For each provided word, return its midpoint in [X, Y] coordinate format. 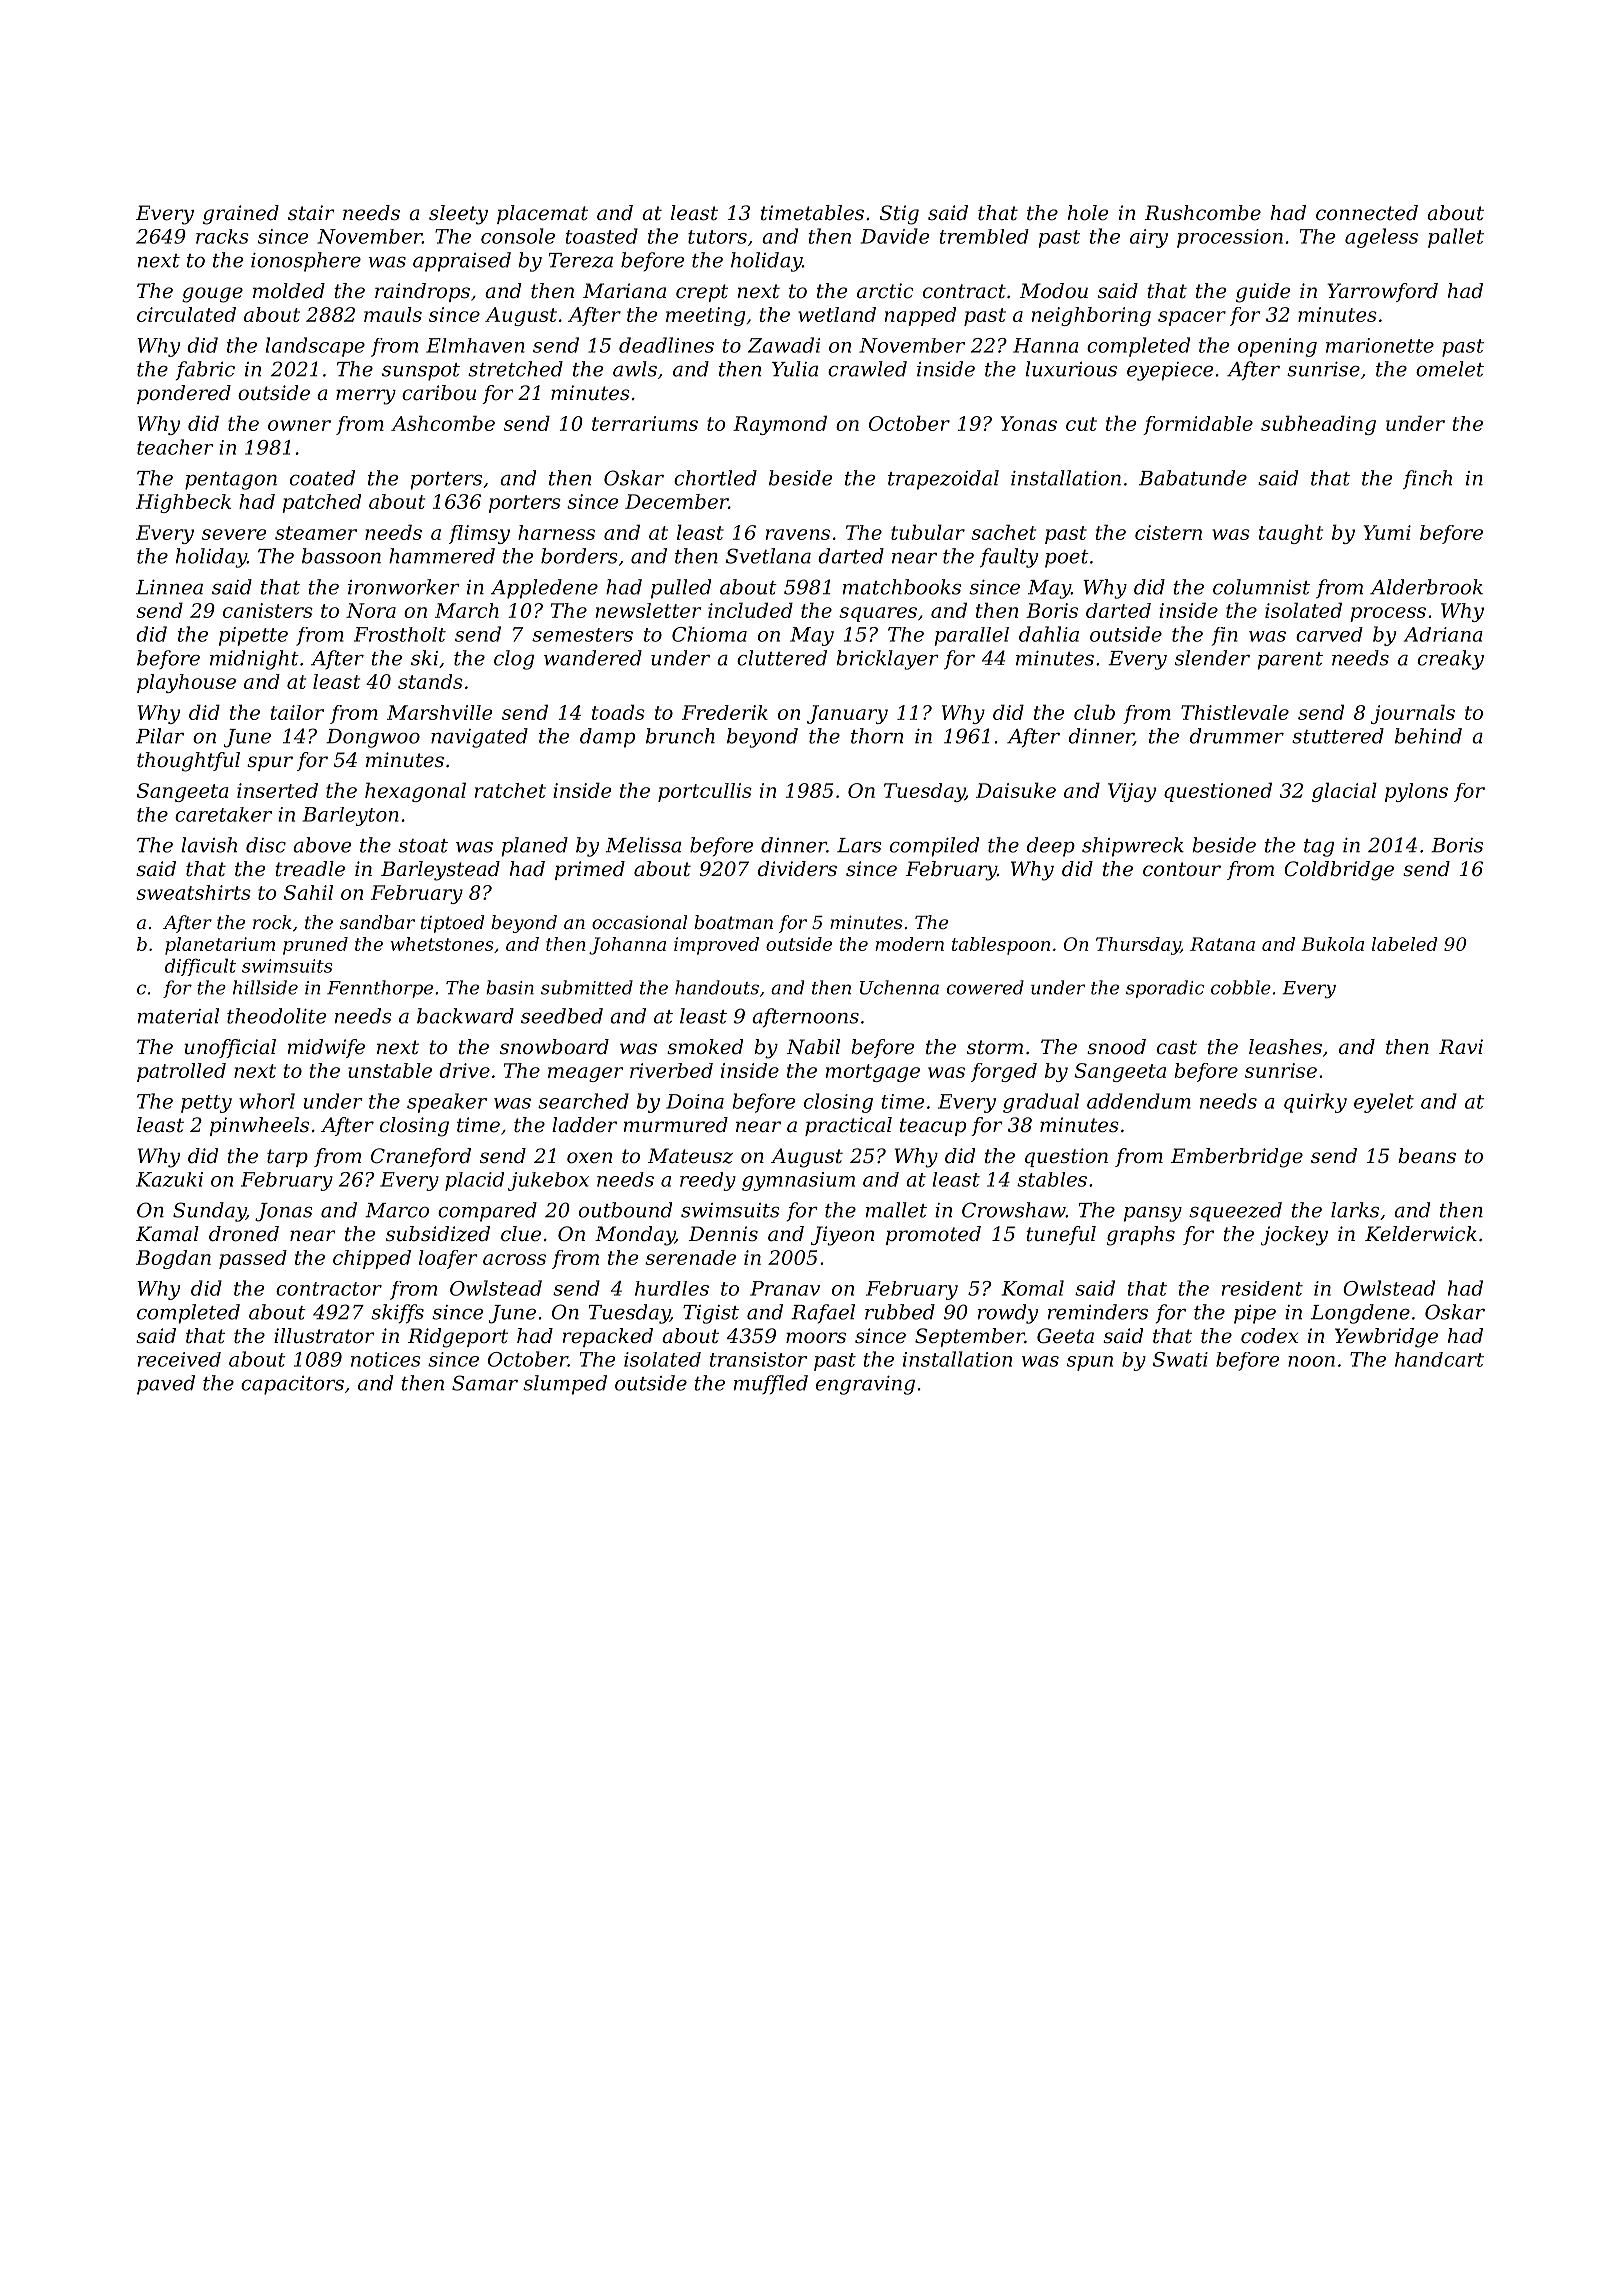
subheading [1318, 425]
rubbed [900, 1312]
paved [166, 1385]
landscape [315, 347]
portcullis [705, 792]
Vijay [1132, 792]
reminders [1098, 1312]
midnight [254, 660]
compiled [934, 847]
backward [465, 1016]
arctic [885, 291]
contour [1182, 869]
